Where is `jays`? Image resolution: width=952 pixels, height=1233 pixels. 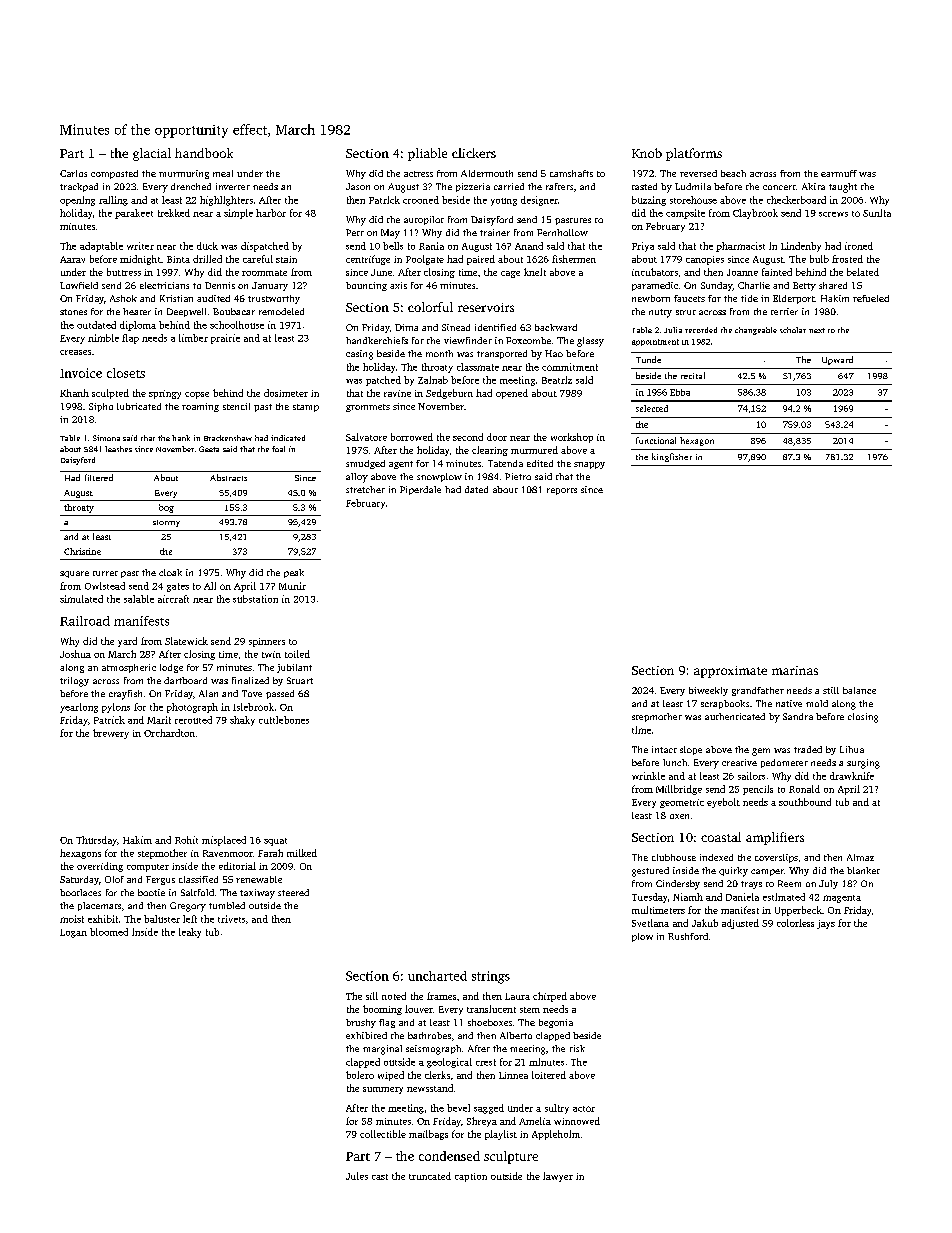
jays is located at coordinates (826, 924).
